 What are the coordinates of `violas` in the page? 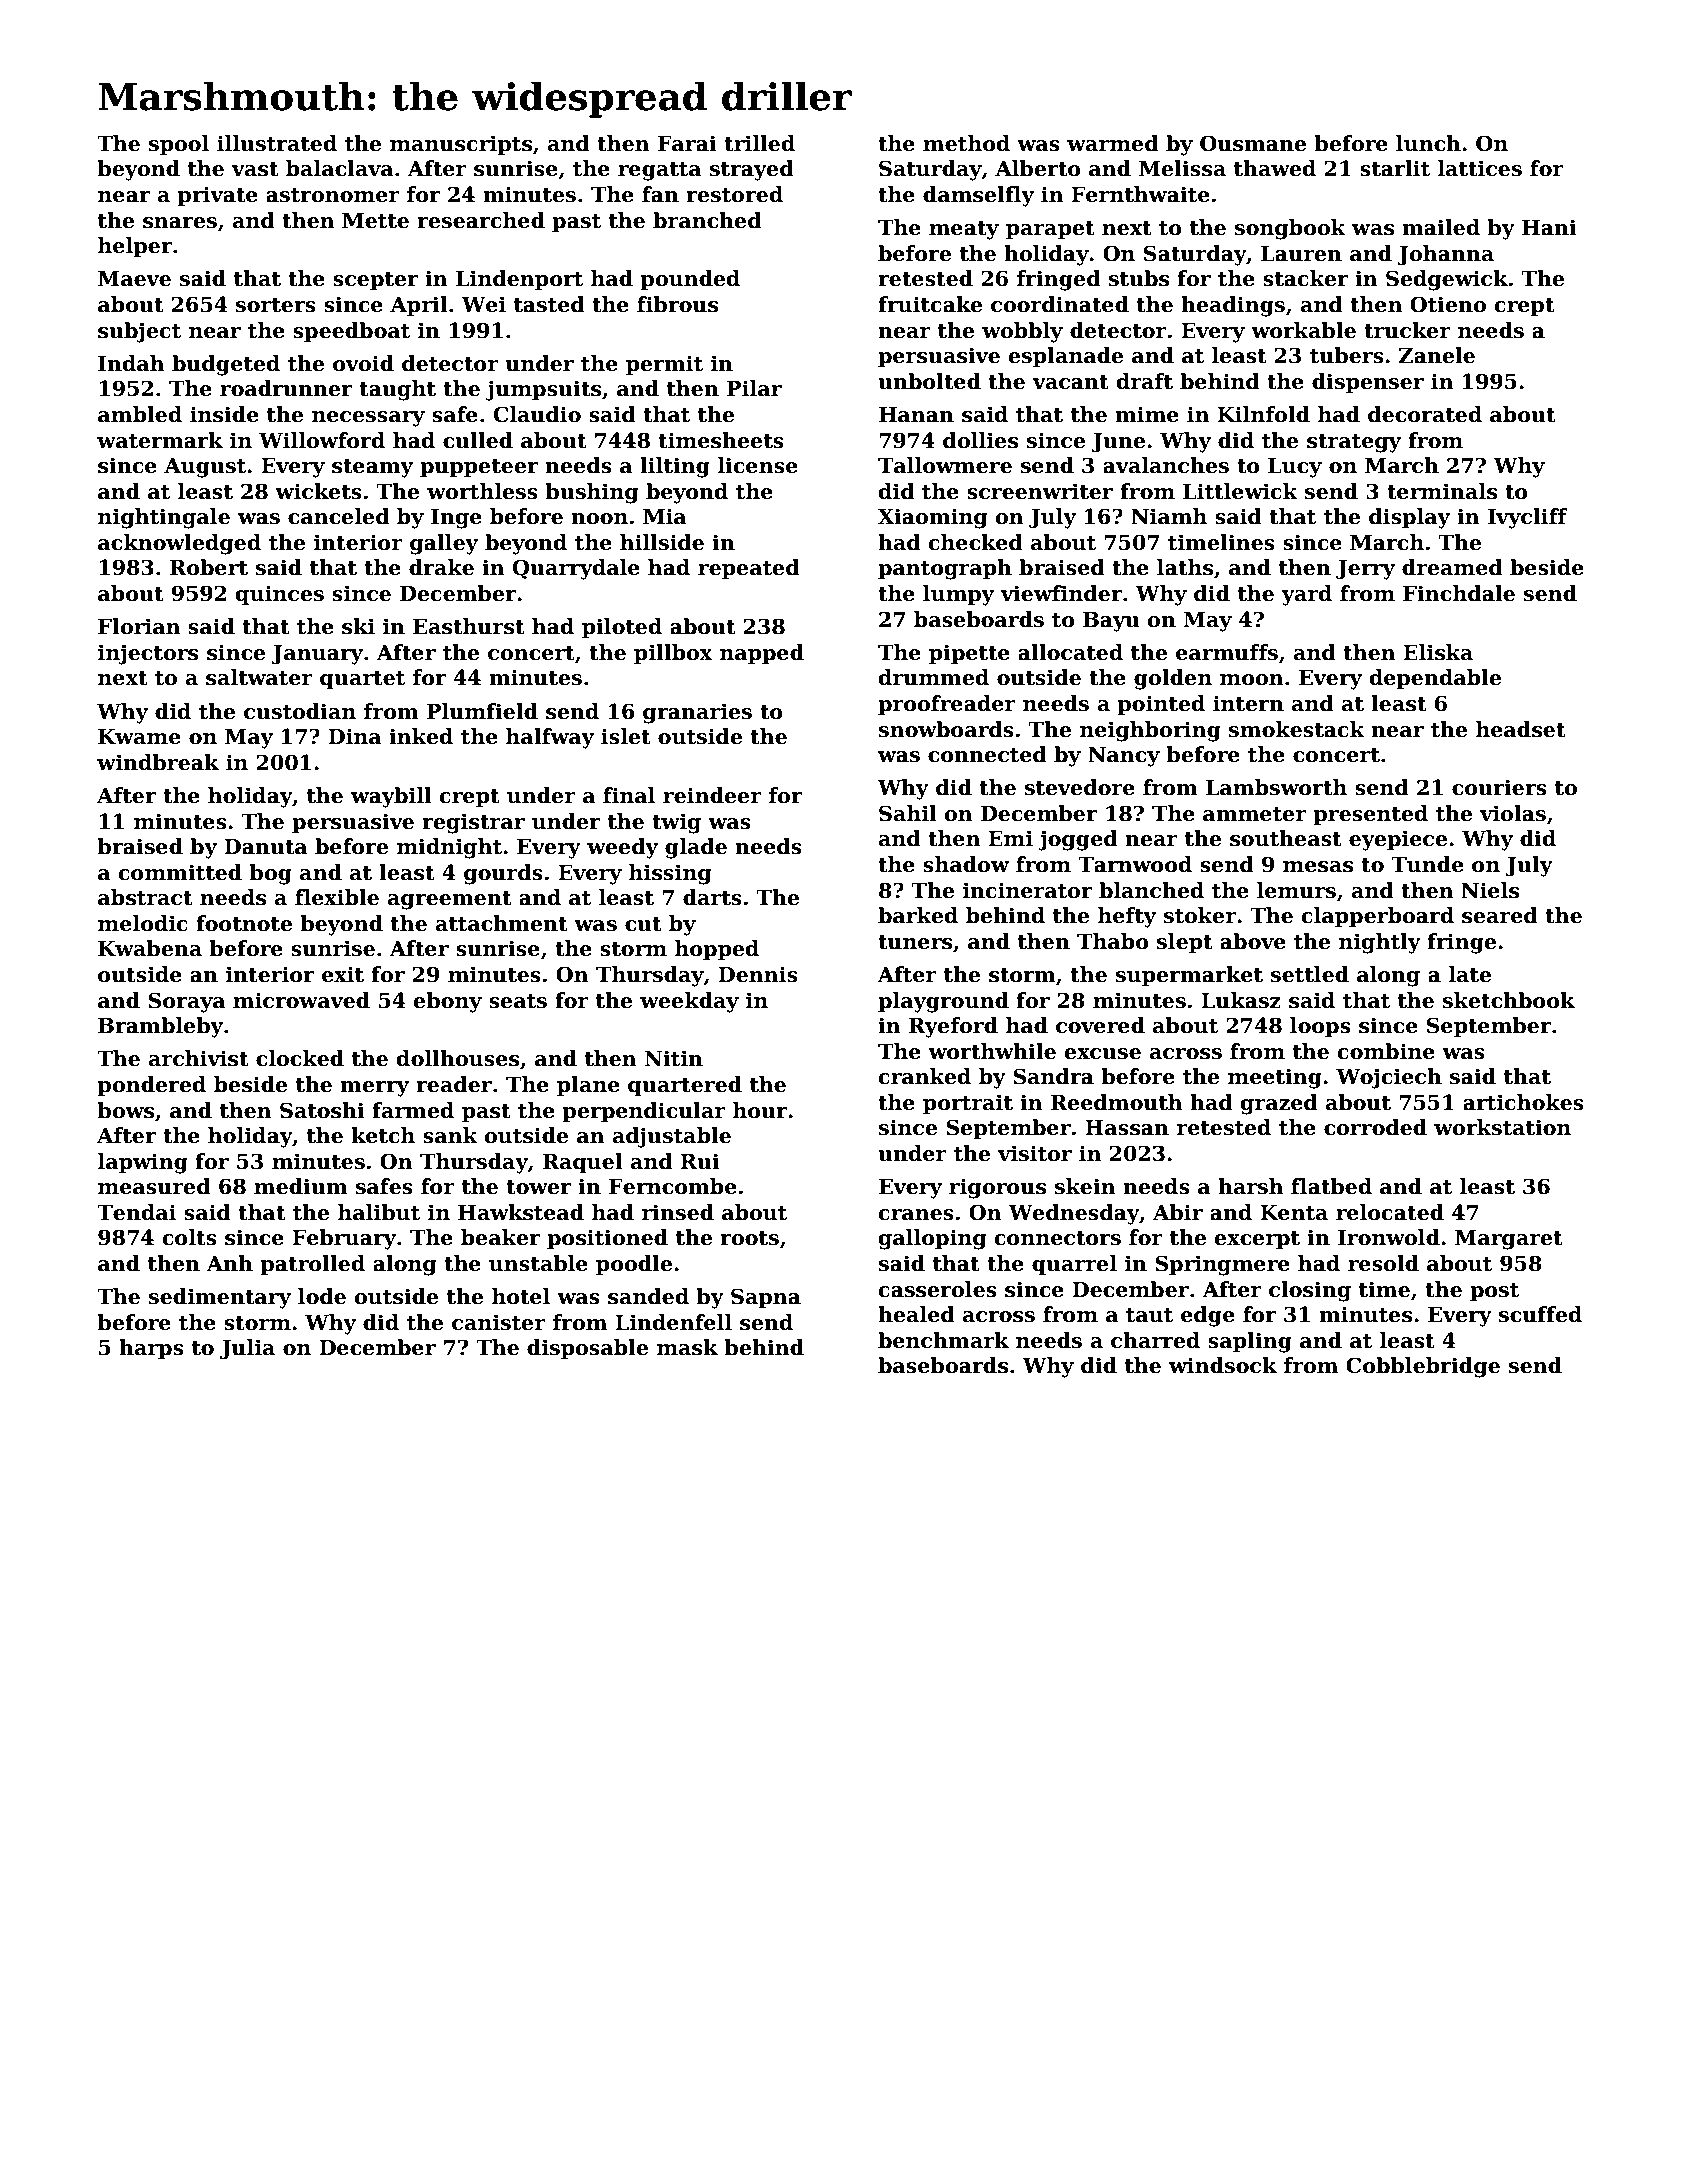 It's located at (1513, 813).
